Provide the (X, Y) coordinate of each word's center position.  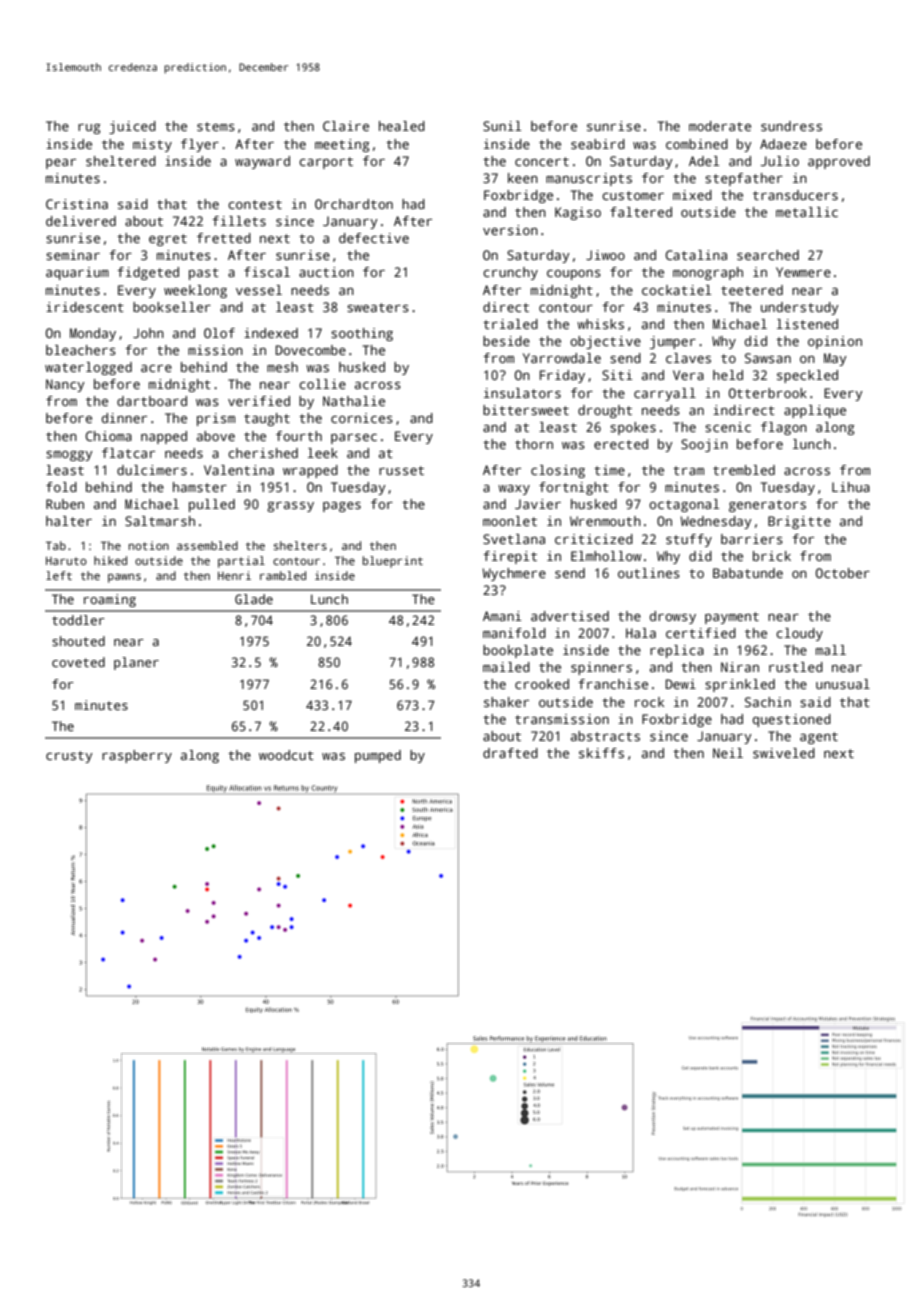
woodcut (286, 755)
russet (401, 470)
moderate (720, 126)
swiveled (784, 753)
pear (61, 164)
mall (831, 650)
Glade (254, 599)
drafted (510, 753)
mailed (506, 667)
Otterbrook (768, 393)
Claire (346, 126)
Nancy (65, 385)
